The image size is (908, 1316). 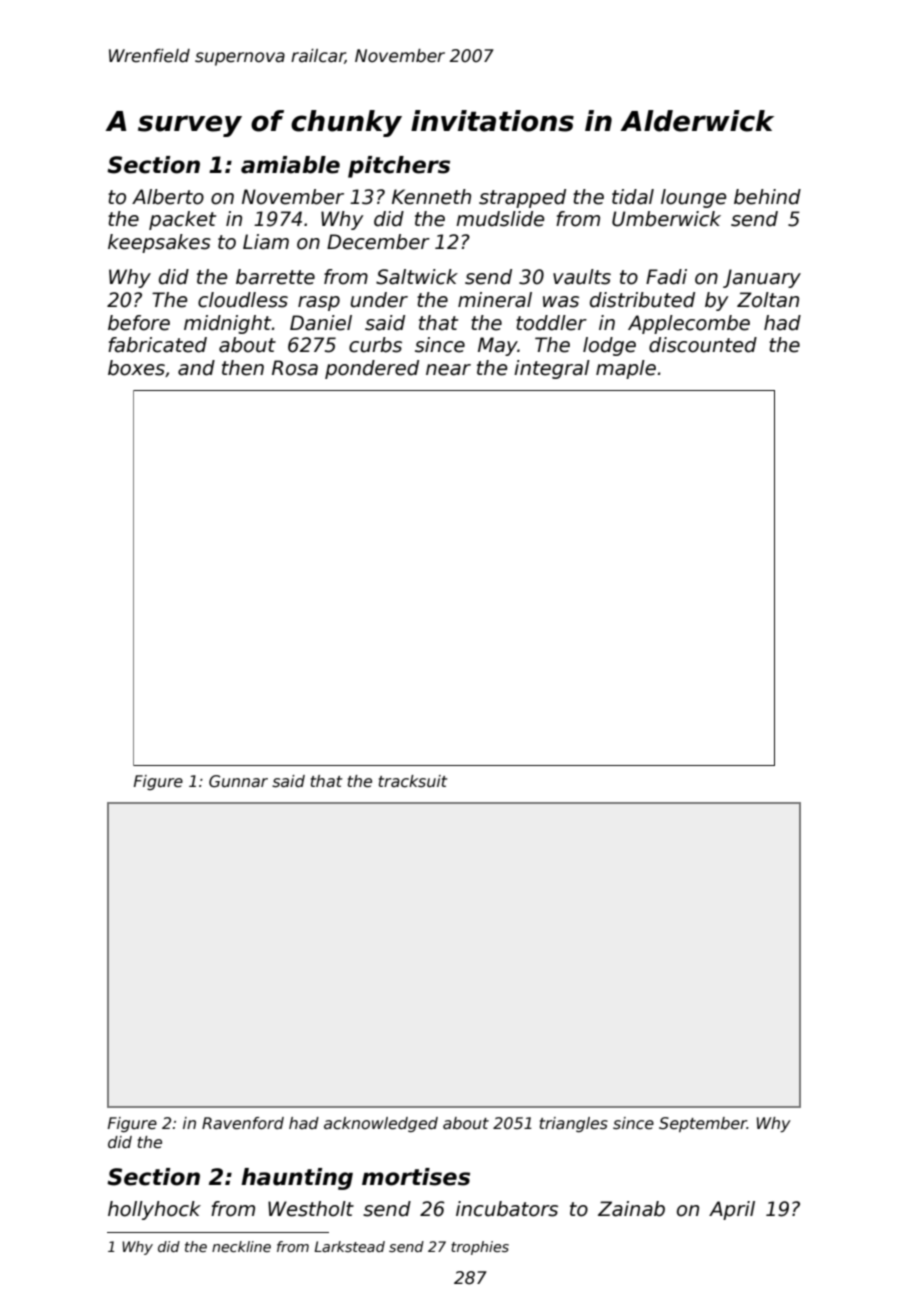 What do you see at coordinates (574, 1124) in the page?
I see `triangles` at bounding box center [574, 1124].
